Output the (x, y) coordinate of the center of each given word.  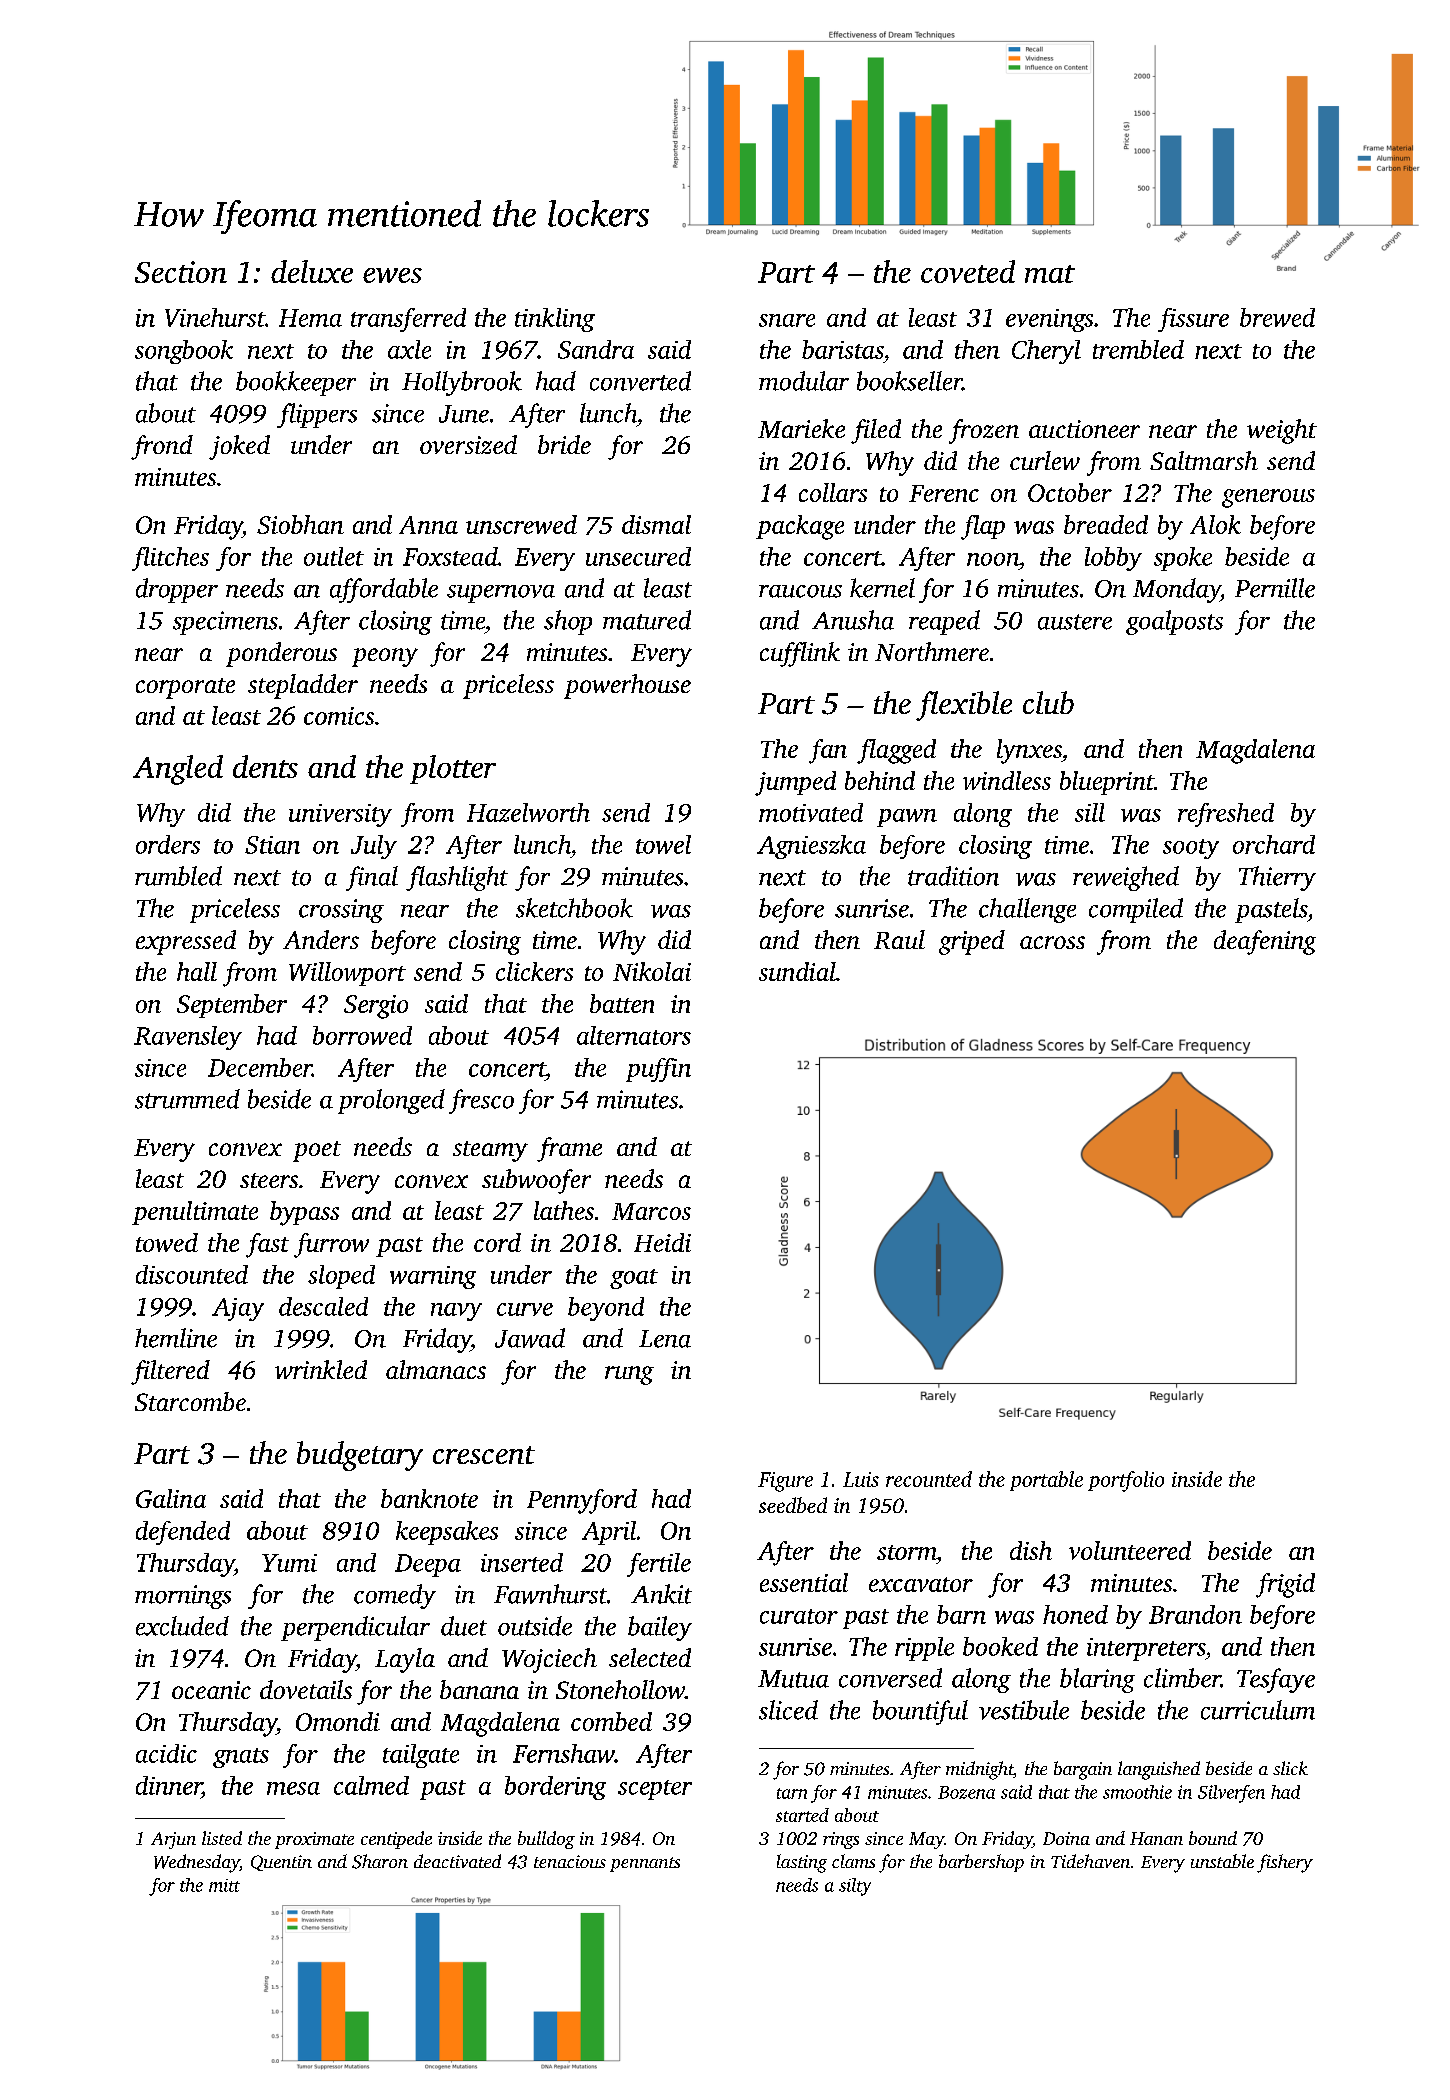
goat (634, 1279)
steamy (490, 1151)
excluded (182, 1626)
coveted (968, 271)
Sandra (596, 349)
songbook (184, 352)
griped (972, 942)
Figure (785, 1482)
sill (1090, 812)
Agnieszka (811, 847)
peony (385, 657)
